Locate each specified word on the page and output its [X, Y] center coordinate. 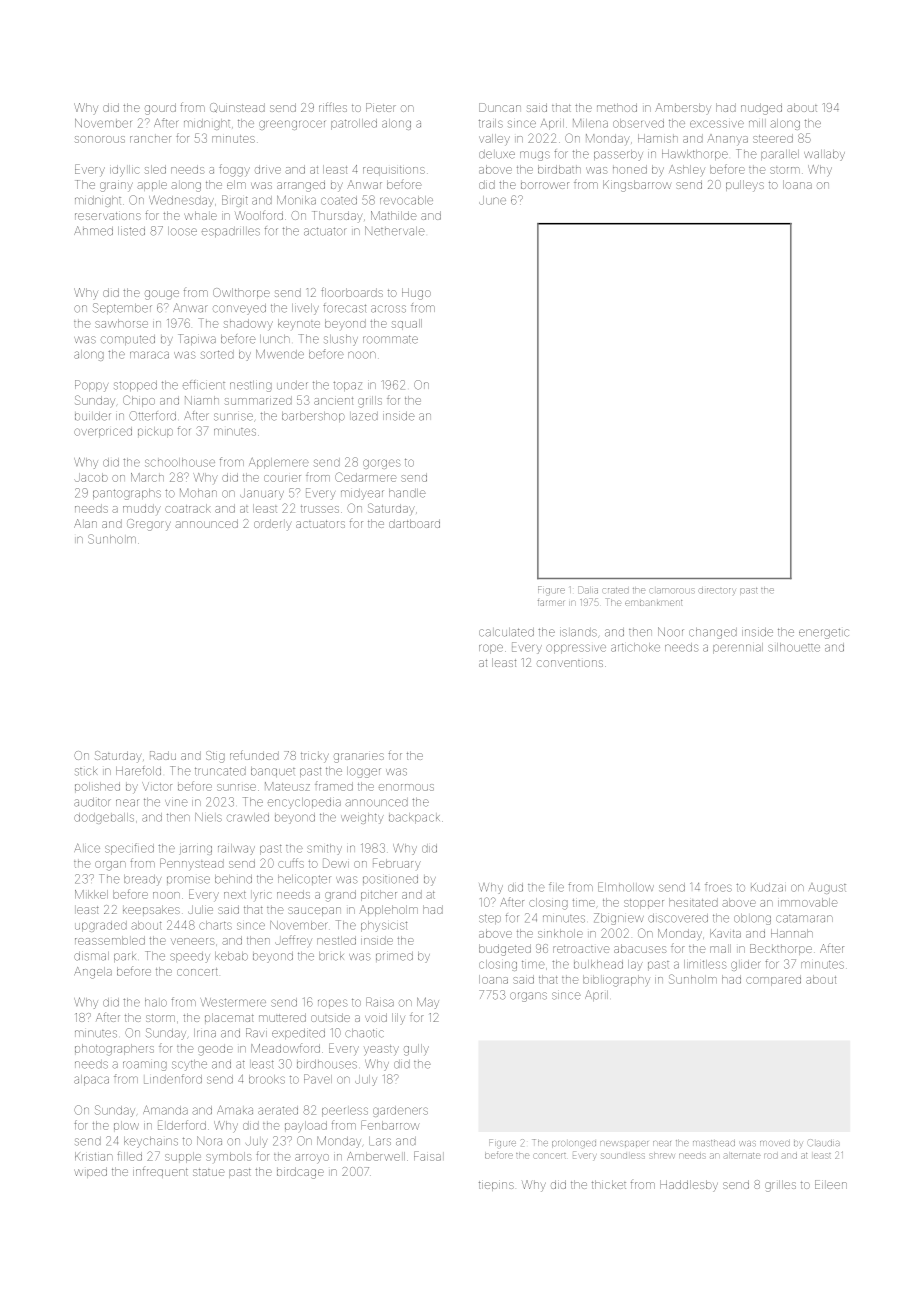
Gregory [149, 525]
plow [126, 1125]
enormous [406, 787]
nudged [761, 109]
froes [718, 887]
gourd [160, 109]
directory [717, 591]
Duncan [500, 107]
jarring [195, 850]
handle [407, 493]
